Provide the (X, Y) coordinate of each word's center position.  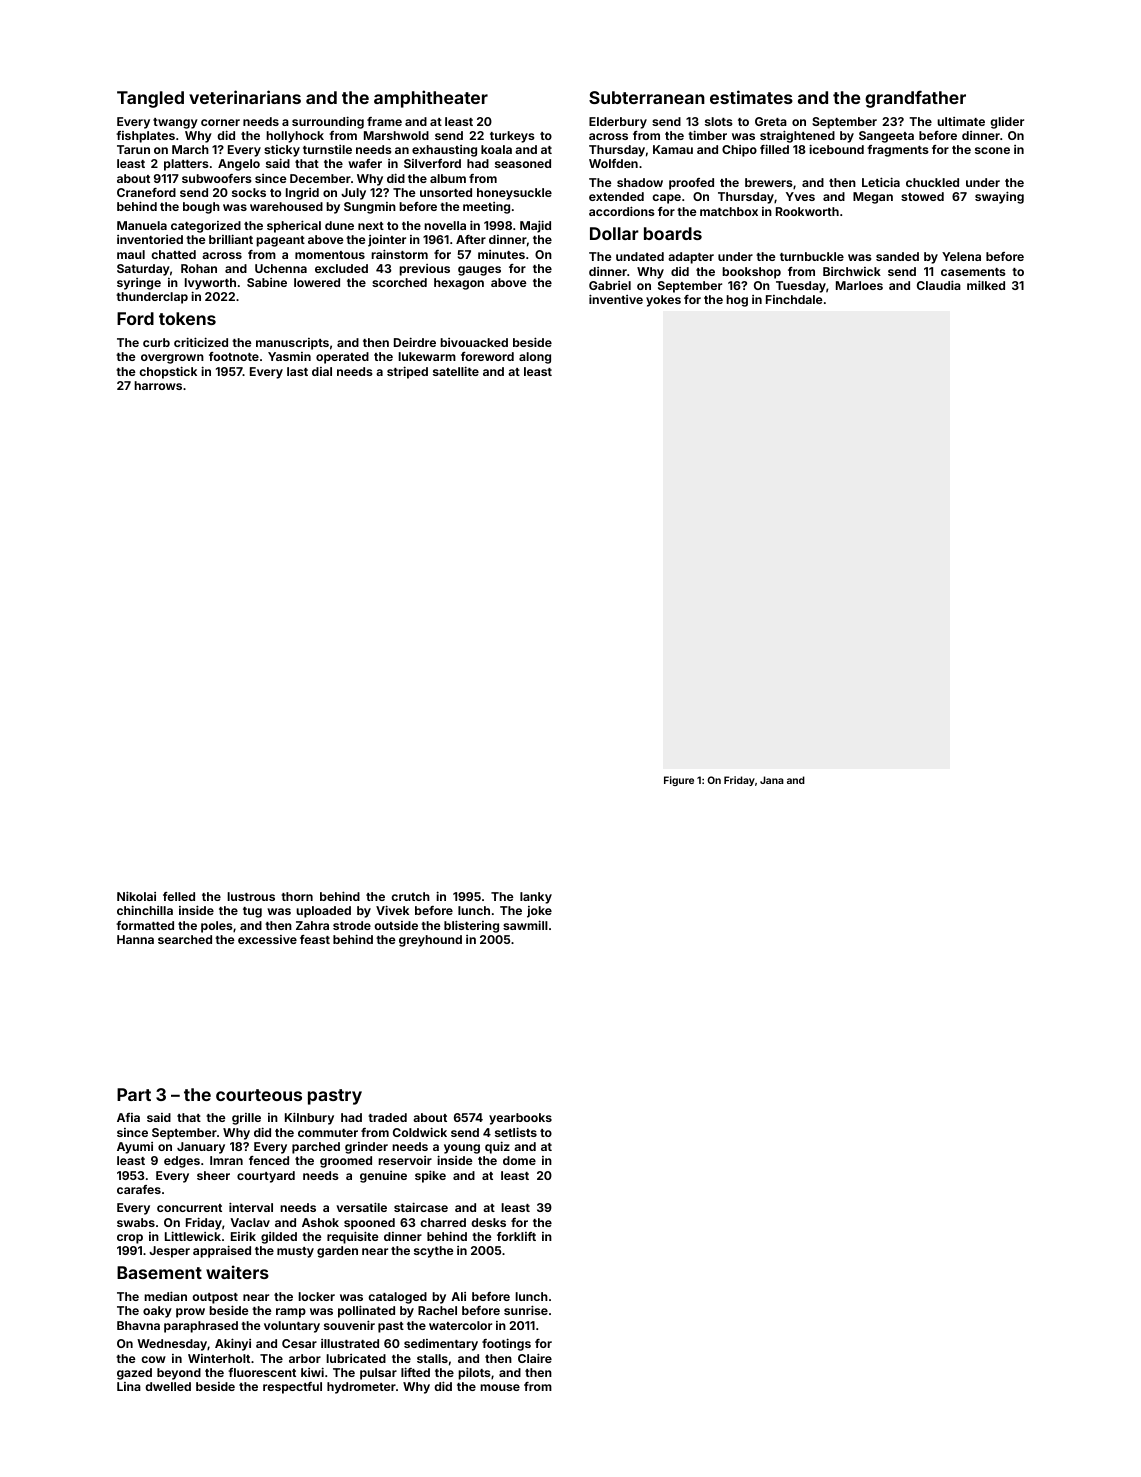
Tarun (133, 149)
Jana (772, 780)
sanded (897, 256)
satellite (456, 371)
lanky (536, 898)
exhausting (444, 151)
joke (539, 912)
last (297, 371)
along (535, 358)
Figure (679, 781)
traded (387, 1117)
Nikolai (136, 896)
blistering (471, 926)
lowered (317, 282)
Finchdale (794, 299)
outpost (215, 1298)
